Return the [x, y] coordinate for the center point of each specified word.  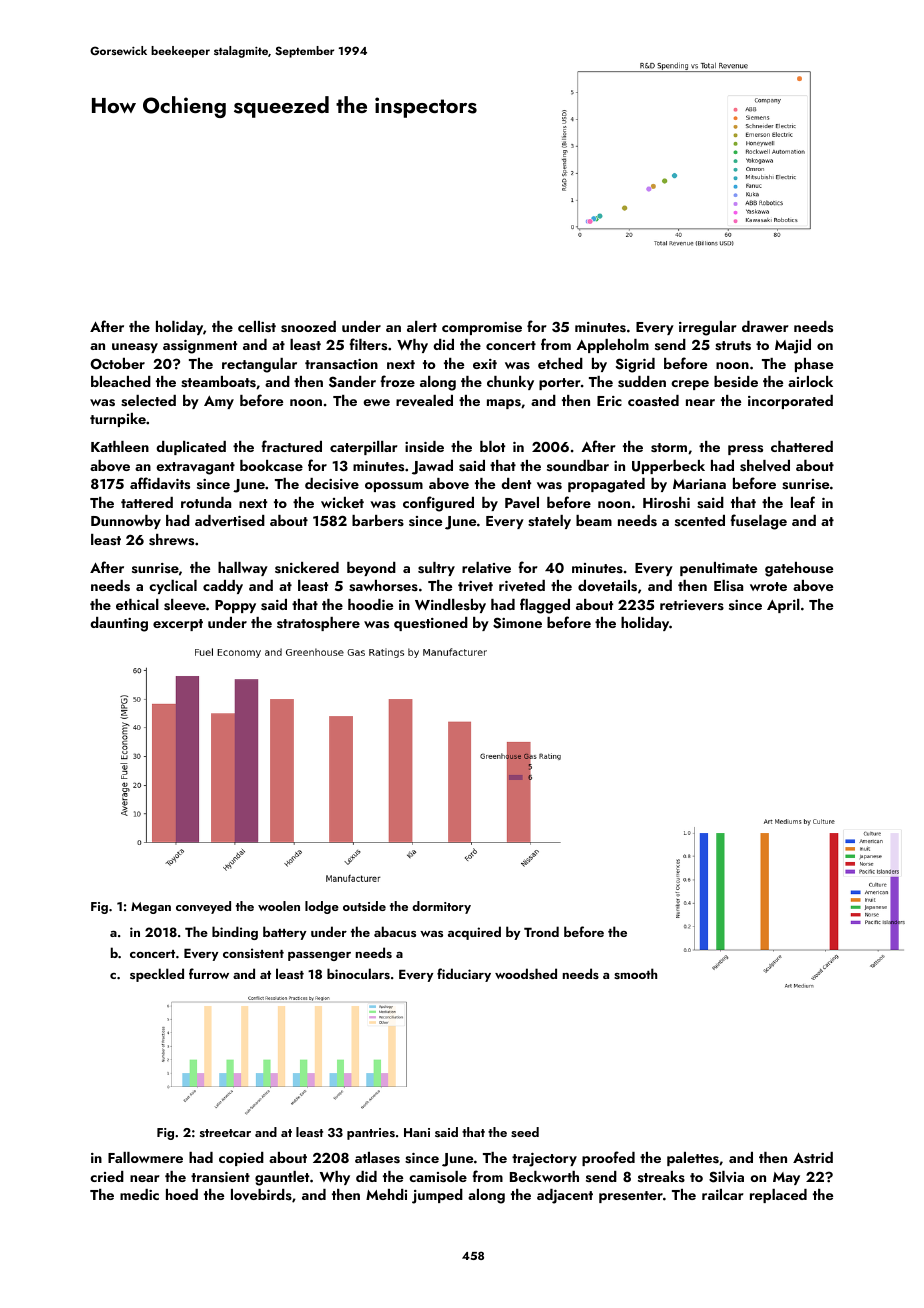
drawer [765, 326]
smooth [635, 973]
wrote [768, 586]
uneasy [135, 348]
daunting [119, 624]
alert [422, 326]
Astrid [813, 1158]
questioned [431, 624]
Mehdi [386, 1194]
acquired [474, 933]
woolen [279, 906]
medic [139, 1194]
